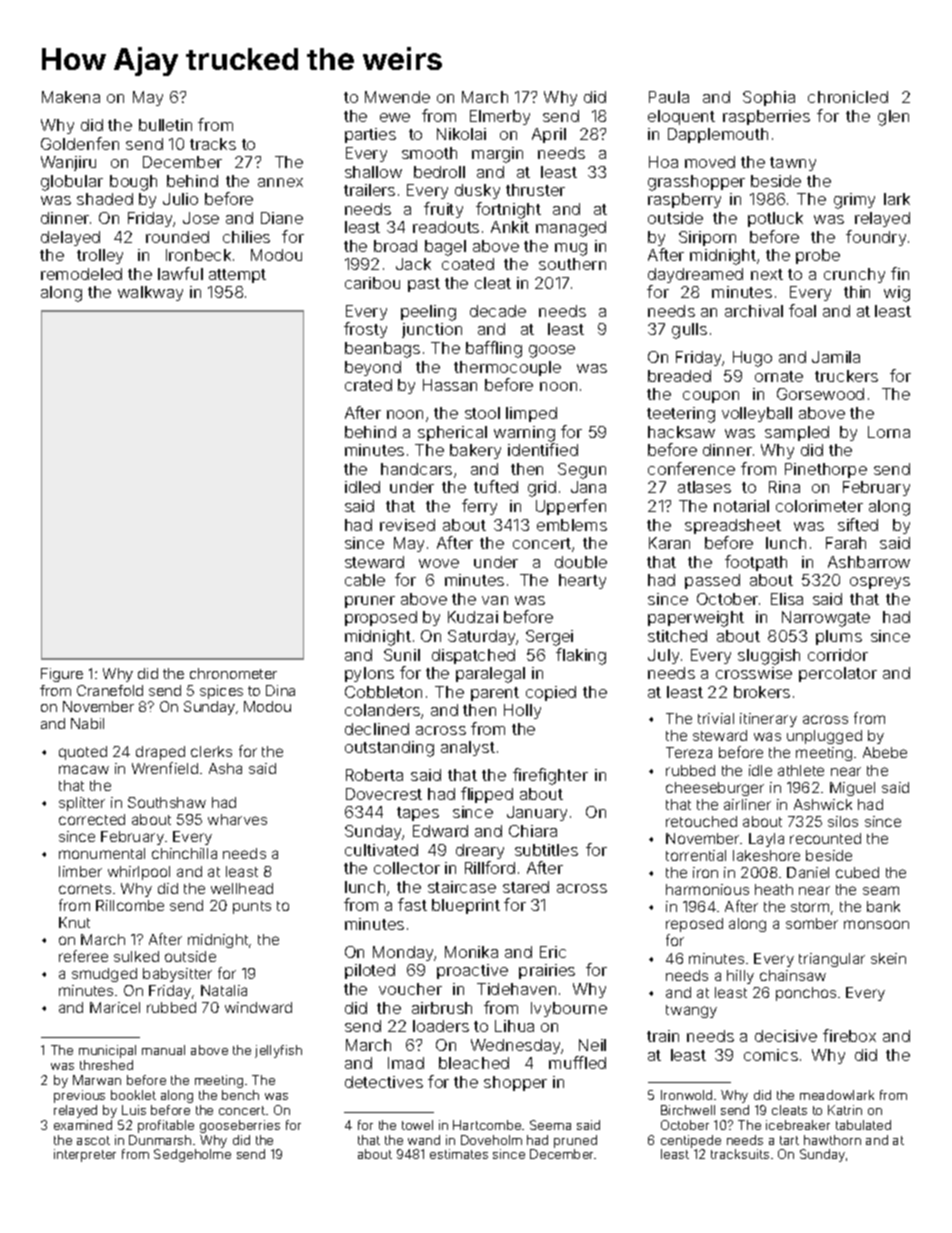 The image size is (952, 1233). Describe the element at coordinates (370, 602) in the screenshot. I see `pruner` at that location.
